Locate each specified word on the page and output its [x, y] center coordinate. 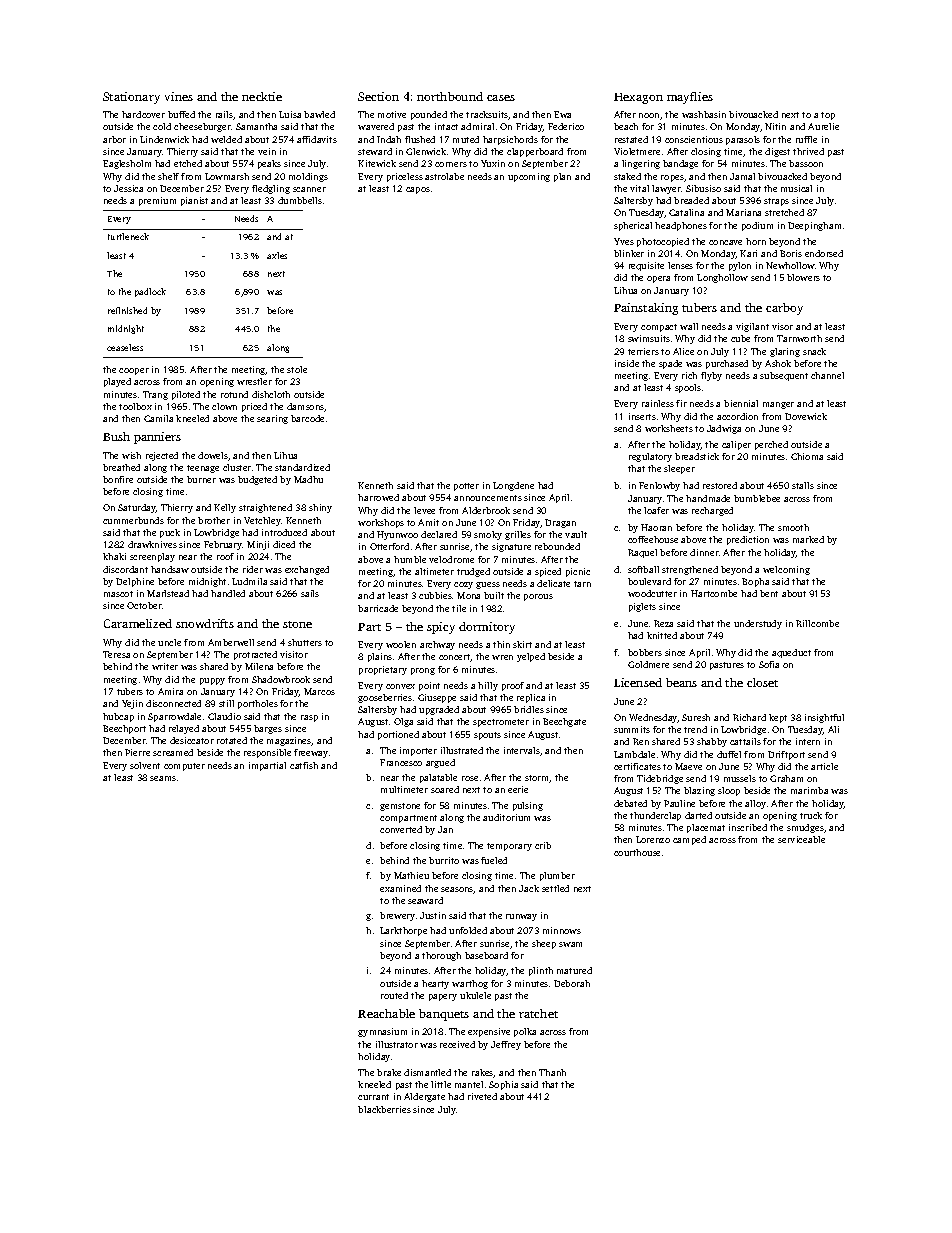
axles [277, 255]
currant [373, 1097]
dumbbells [300, 200]
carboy [784, 309]
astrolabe [444, 176]
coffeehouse [653, 539]
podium [757, 226]
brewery [397, 916]
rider [253, 569]
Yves [624, 241]
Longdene [513, 486]
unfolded [468, 930]
